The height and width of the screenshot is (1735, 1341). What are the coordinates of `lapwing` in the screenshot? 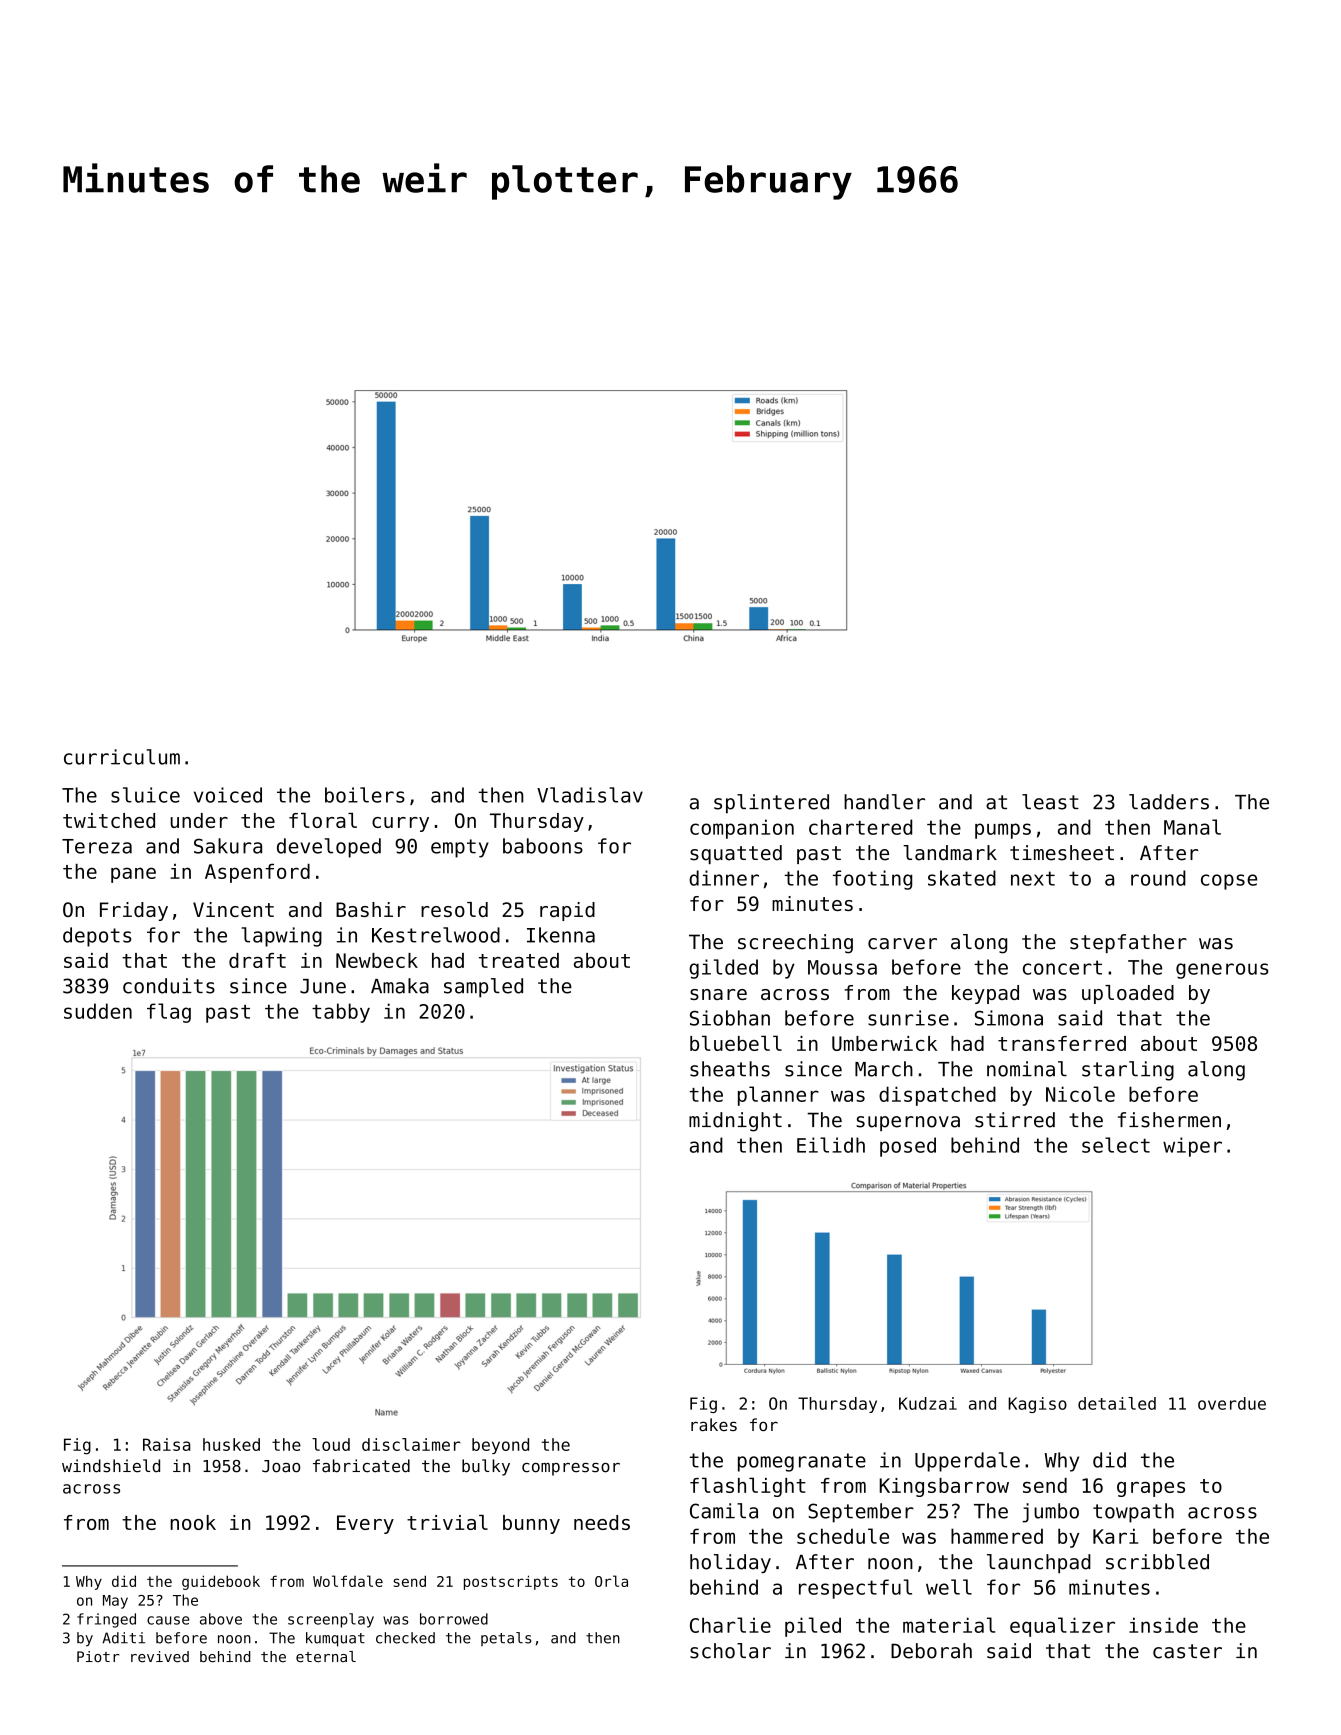 It's located at (282, 937).
